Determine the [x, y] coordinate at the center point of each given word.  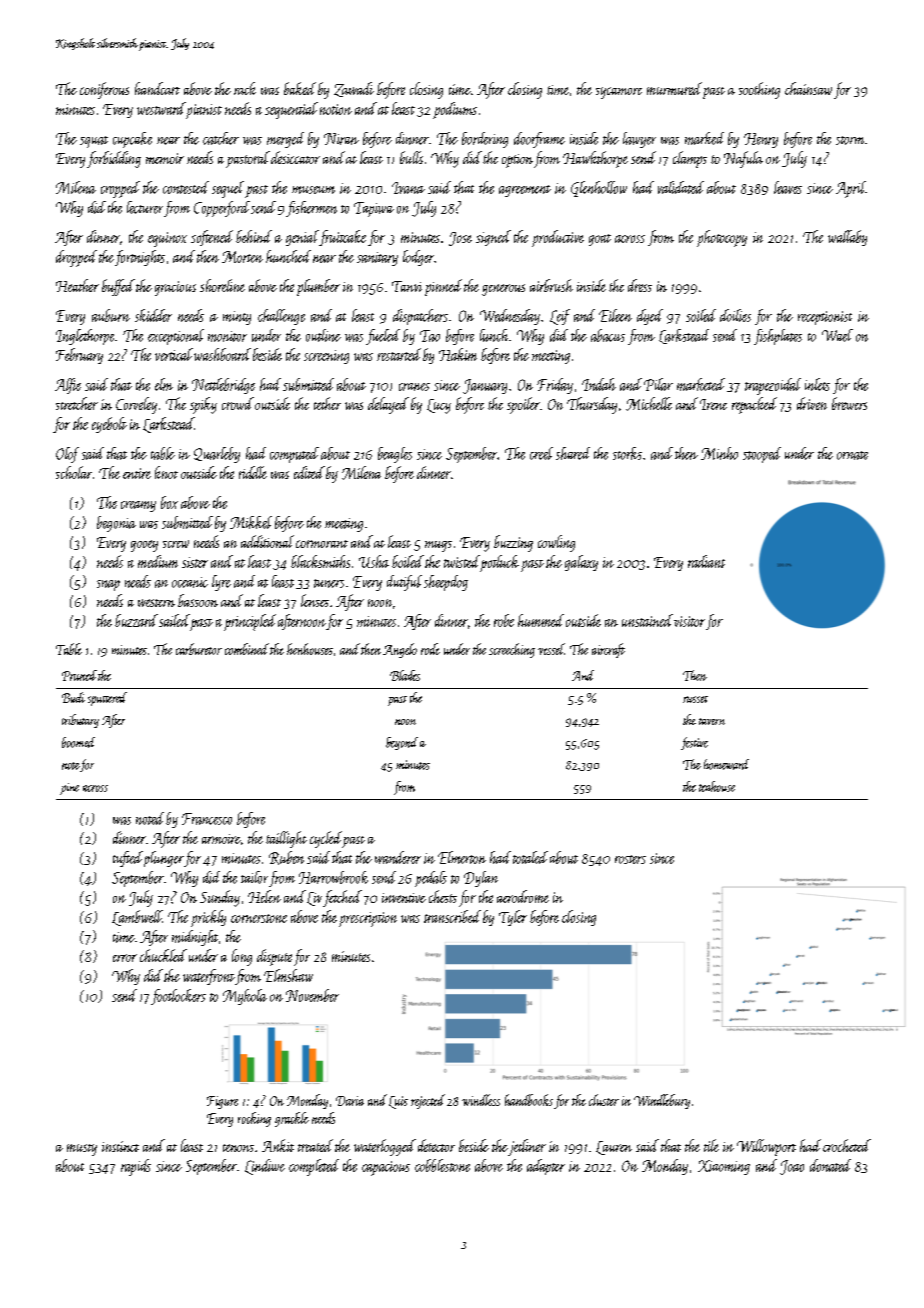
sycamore [619, 93]
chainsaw [808, 88]
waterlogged [385, 1147]
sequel [228, 189]
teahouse [717, 786]
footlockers [178, 997]
